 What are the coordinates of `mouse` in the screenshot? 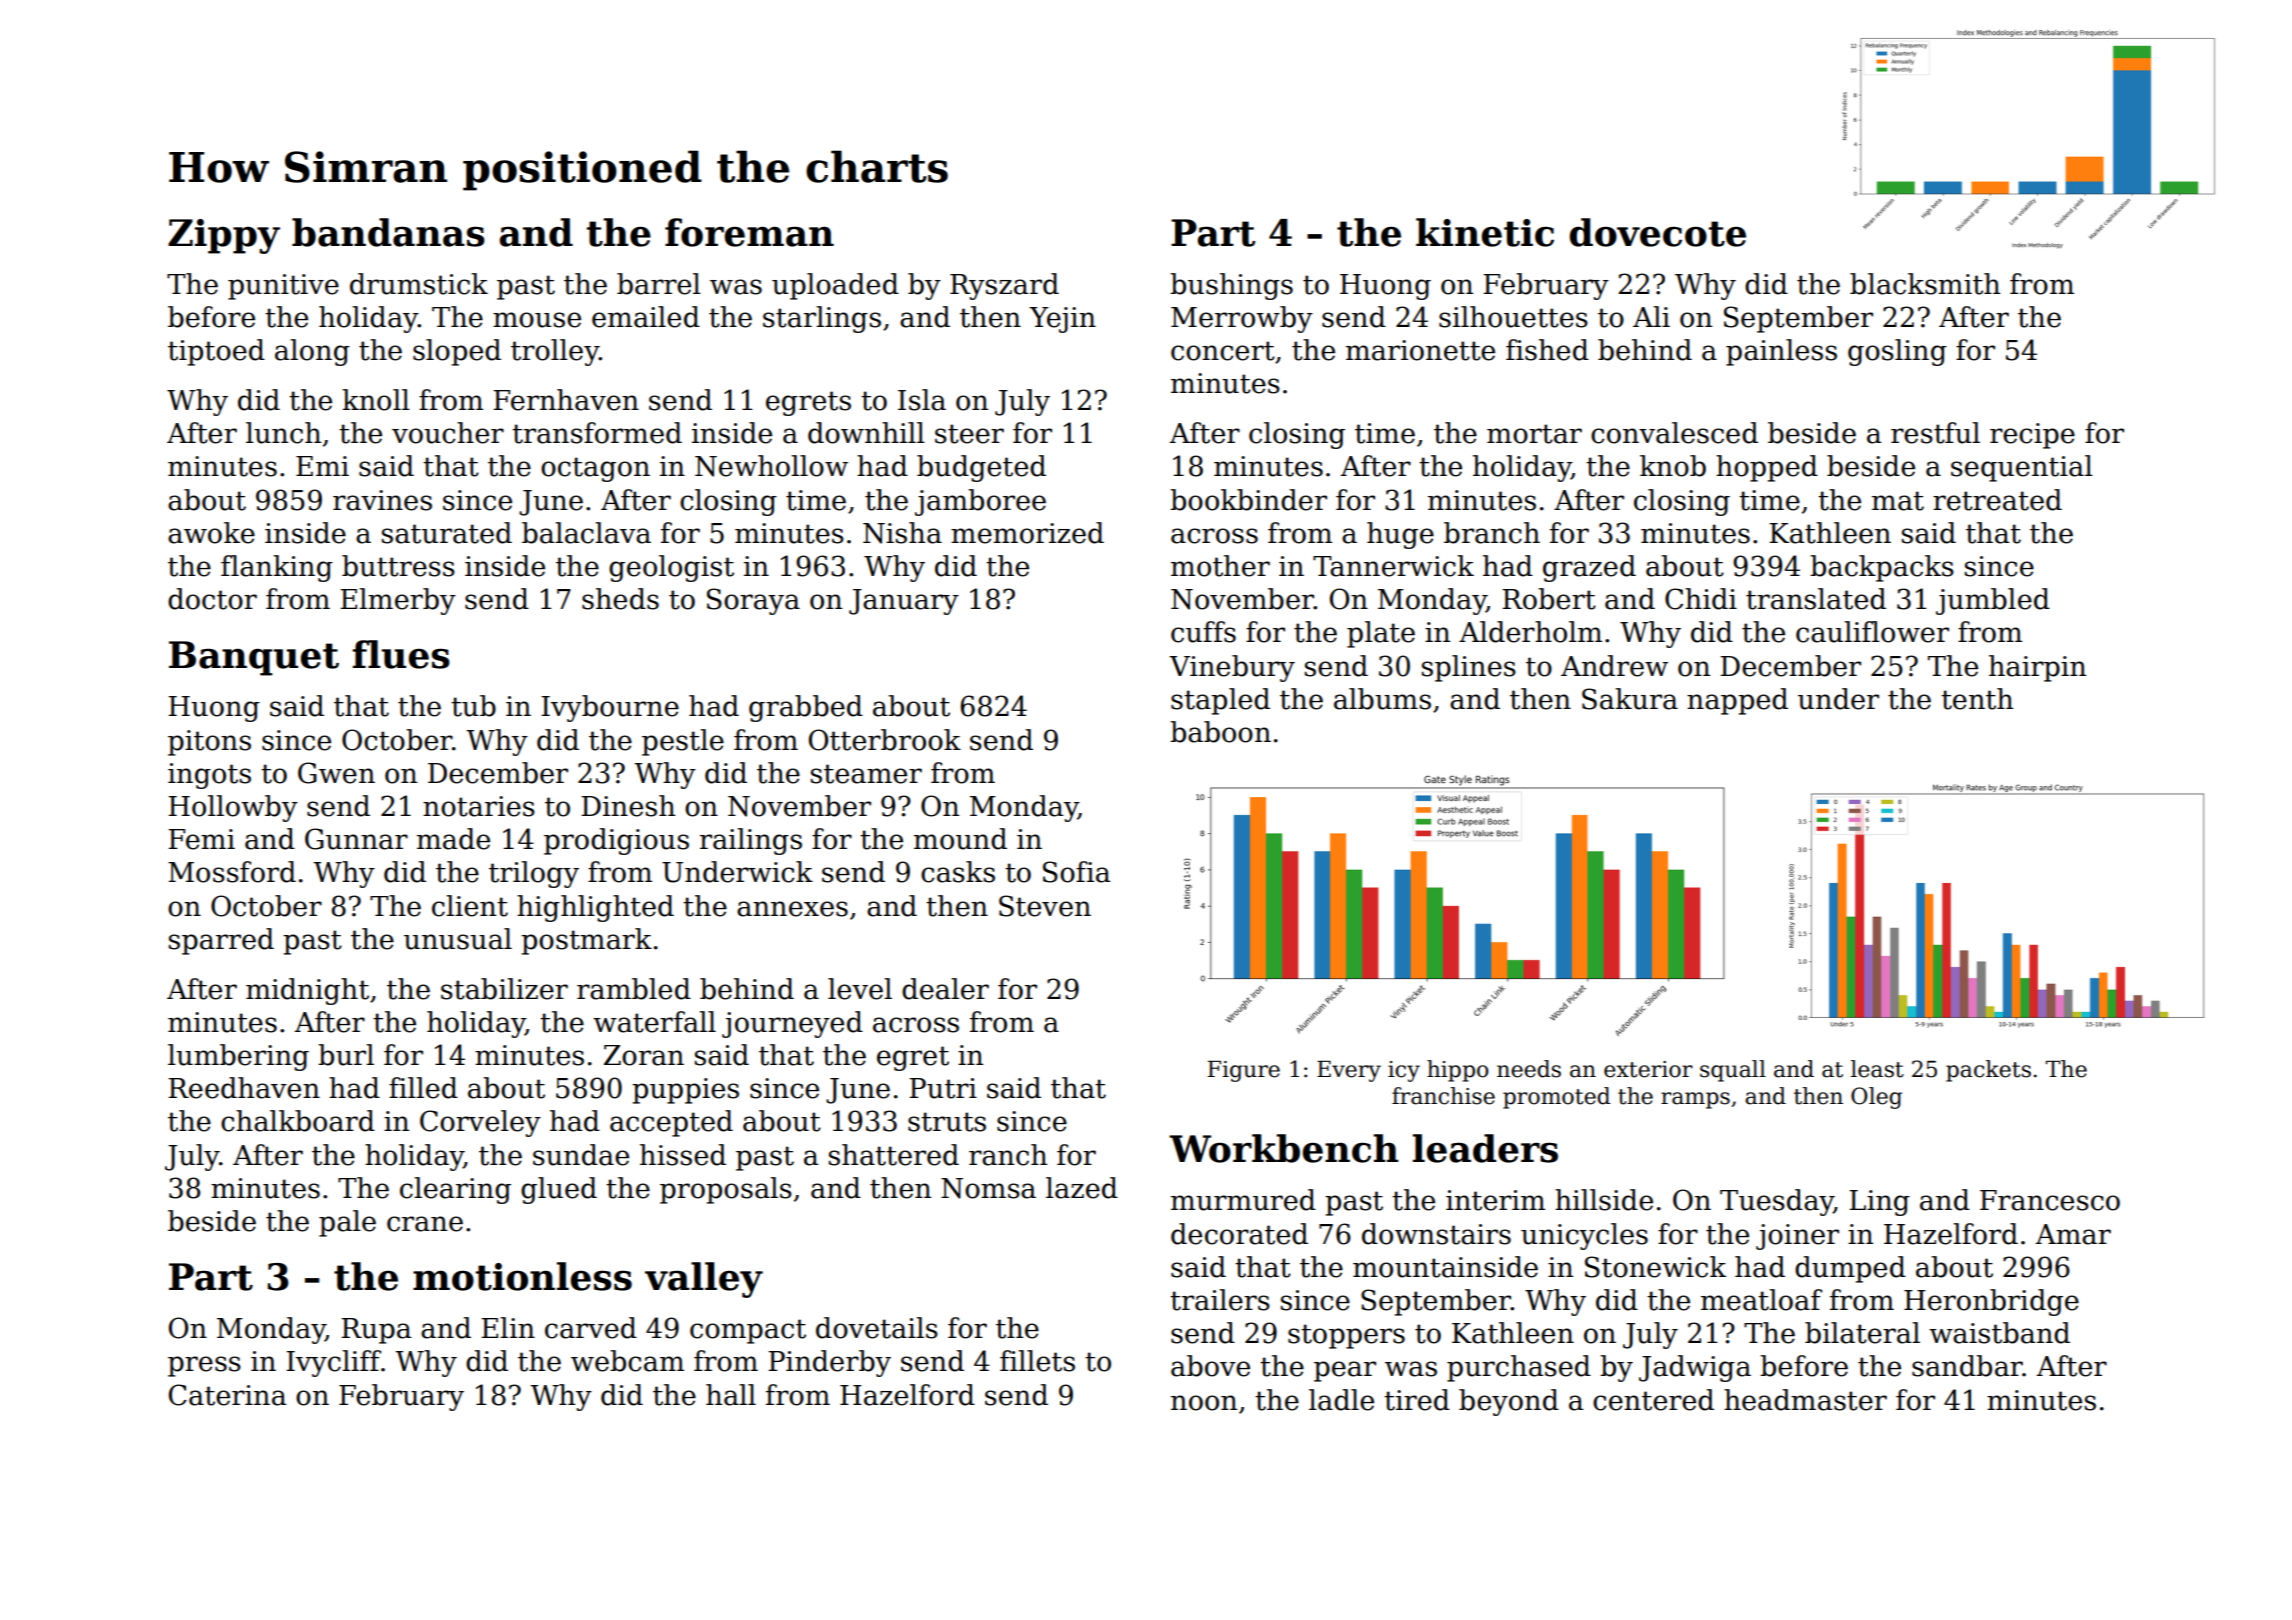 It's located at (537, 320).
